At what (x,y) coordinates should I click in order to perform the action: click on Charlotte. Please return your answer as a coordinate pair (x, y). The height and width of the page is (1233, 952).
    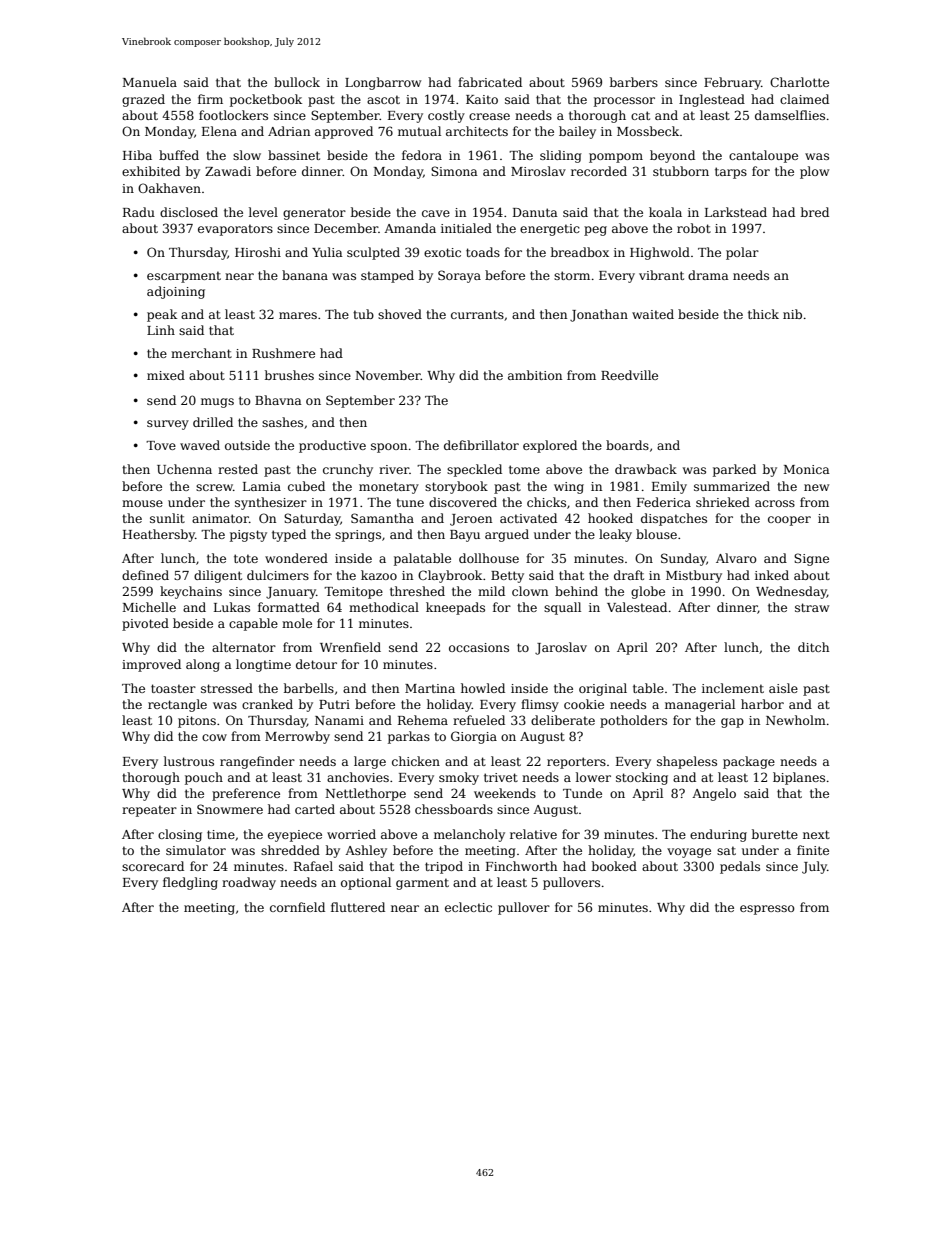
    Looking at the image, I should click on (799, 82).
